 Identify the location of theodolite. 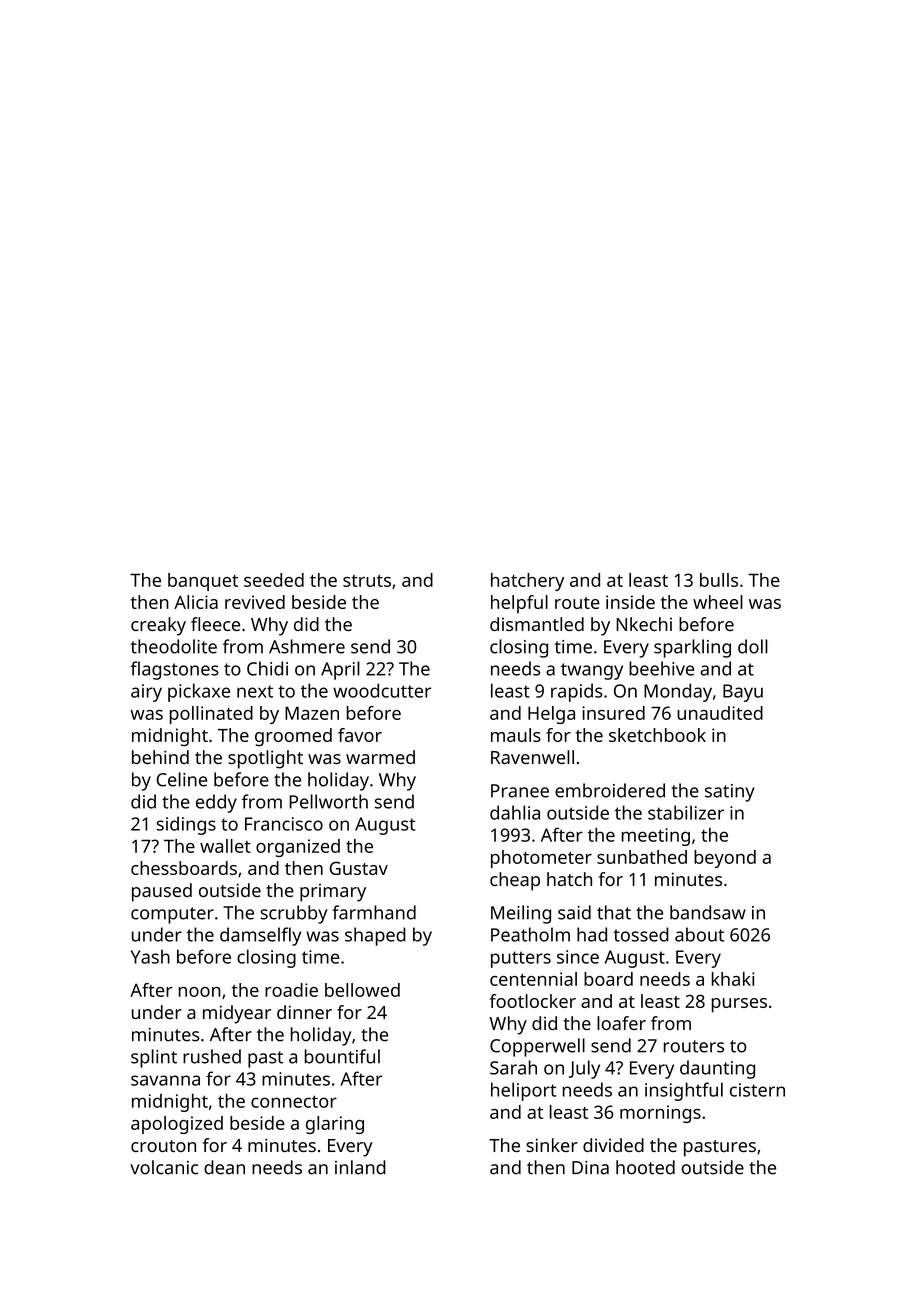
(174, 646).
